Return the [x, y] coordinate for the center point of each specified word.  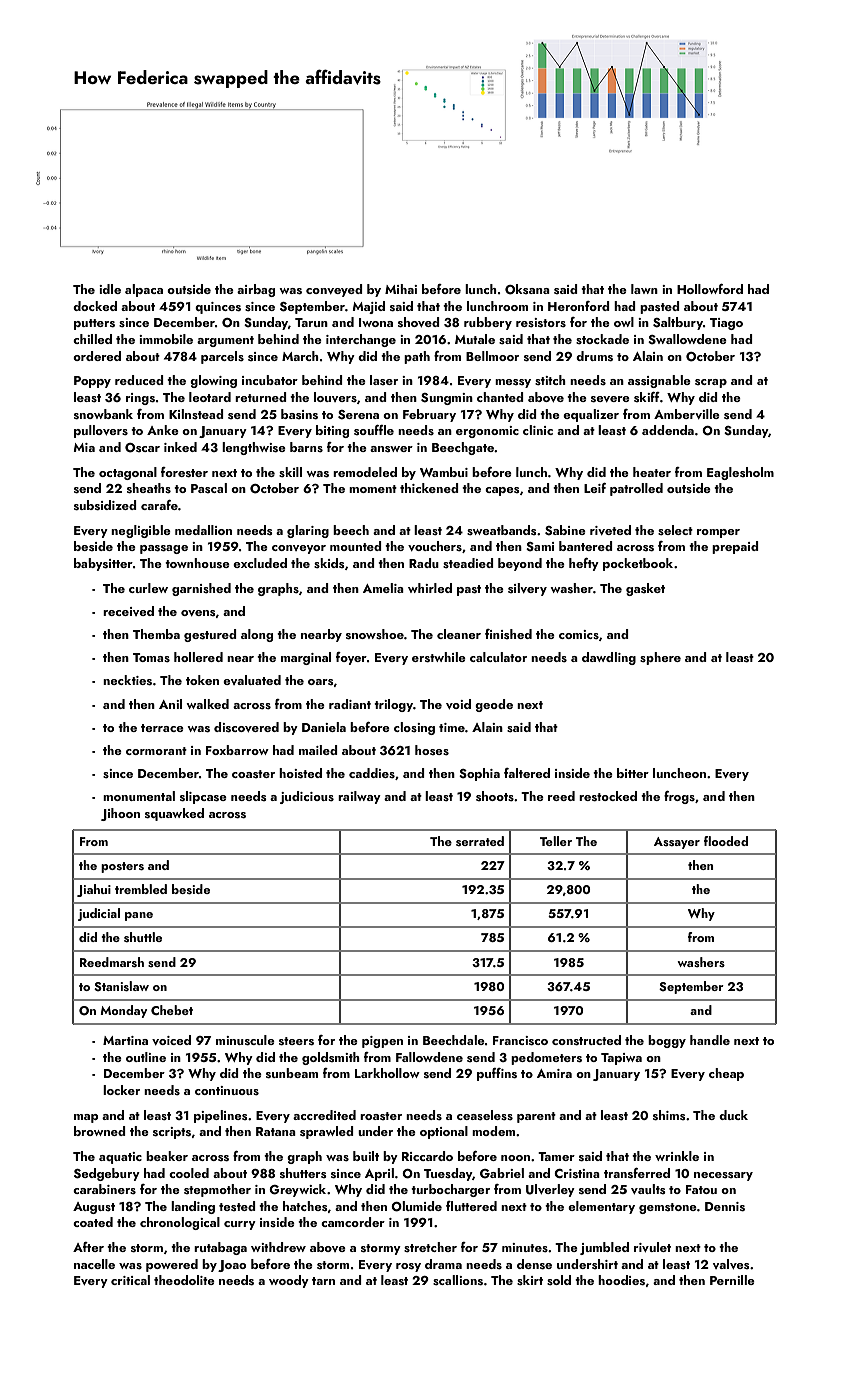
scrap [711, 383]
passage [164, 549]
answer [391, 449]
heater [652, 472]
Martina [125, 1040]
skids [329, 563]
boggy [667, 1041]
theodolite [184, 1280]
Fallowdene [429, 1057]
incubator [270, 380]
